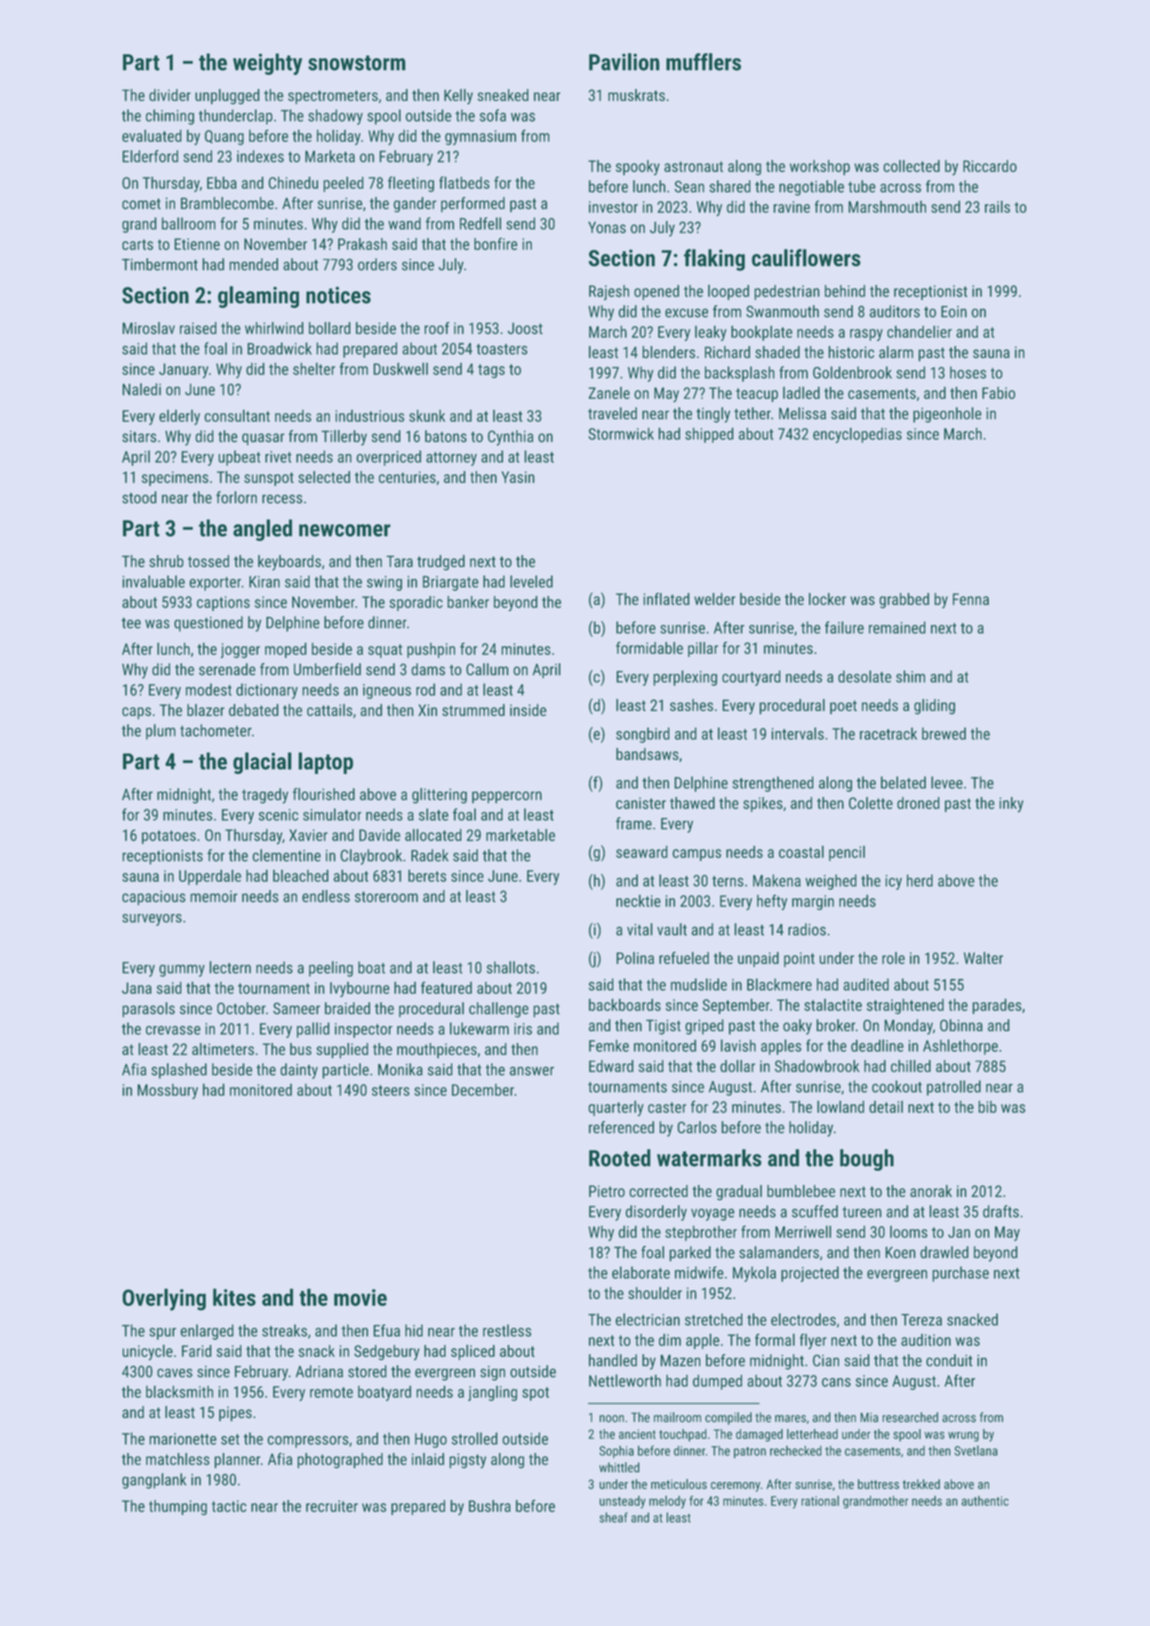 The height and width of the screenshot is (1626, 1150). What do you see at coordinates (887, 207) in the screenshot?
I see `Marshmouth` at bounding box center [887, 207].
